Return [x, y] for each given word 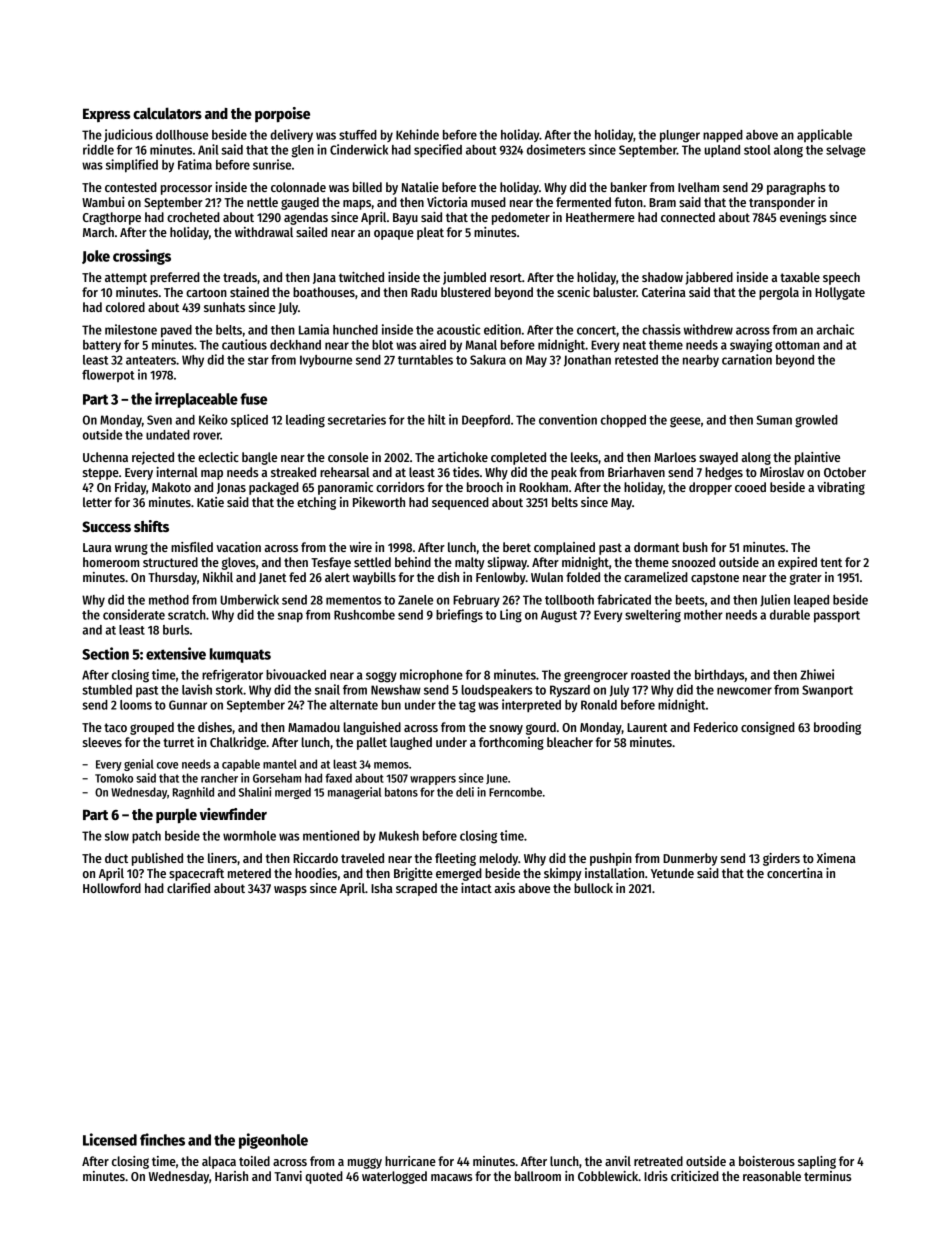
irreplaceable [196, 400]
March [98, 232]
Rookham [543, 487]
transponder [782, 203]
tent [831, 562]
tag [467, 707]
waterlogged [394, 1177]
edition [502, 329]
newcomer [744, 691]
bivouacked [296, 674]
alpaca [219, 1162]
